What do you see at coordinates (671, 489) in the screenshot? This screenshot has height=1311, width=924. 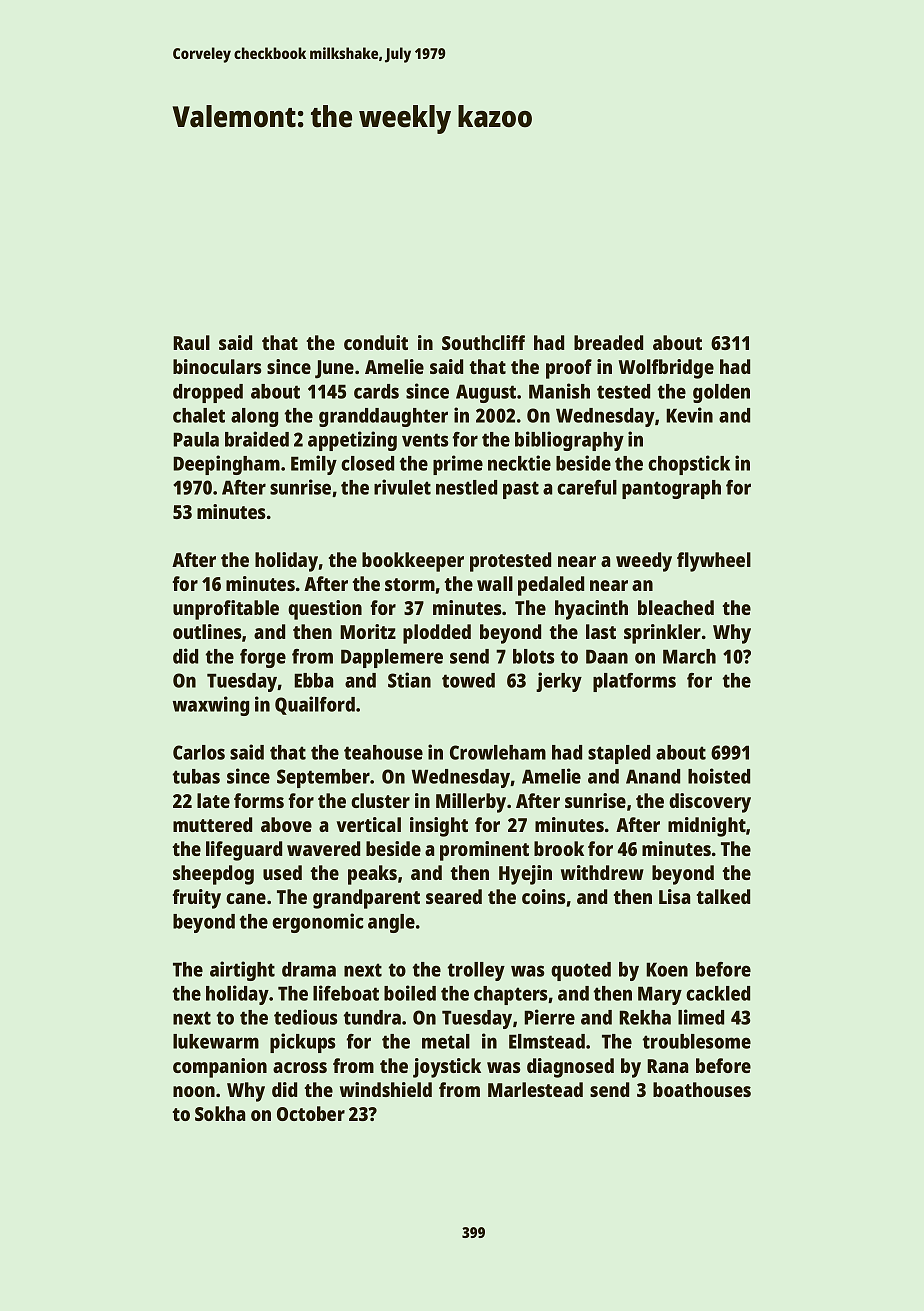 I see `pantograph` at bounding box center [671, 489].
